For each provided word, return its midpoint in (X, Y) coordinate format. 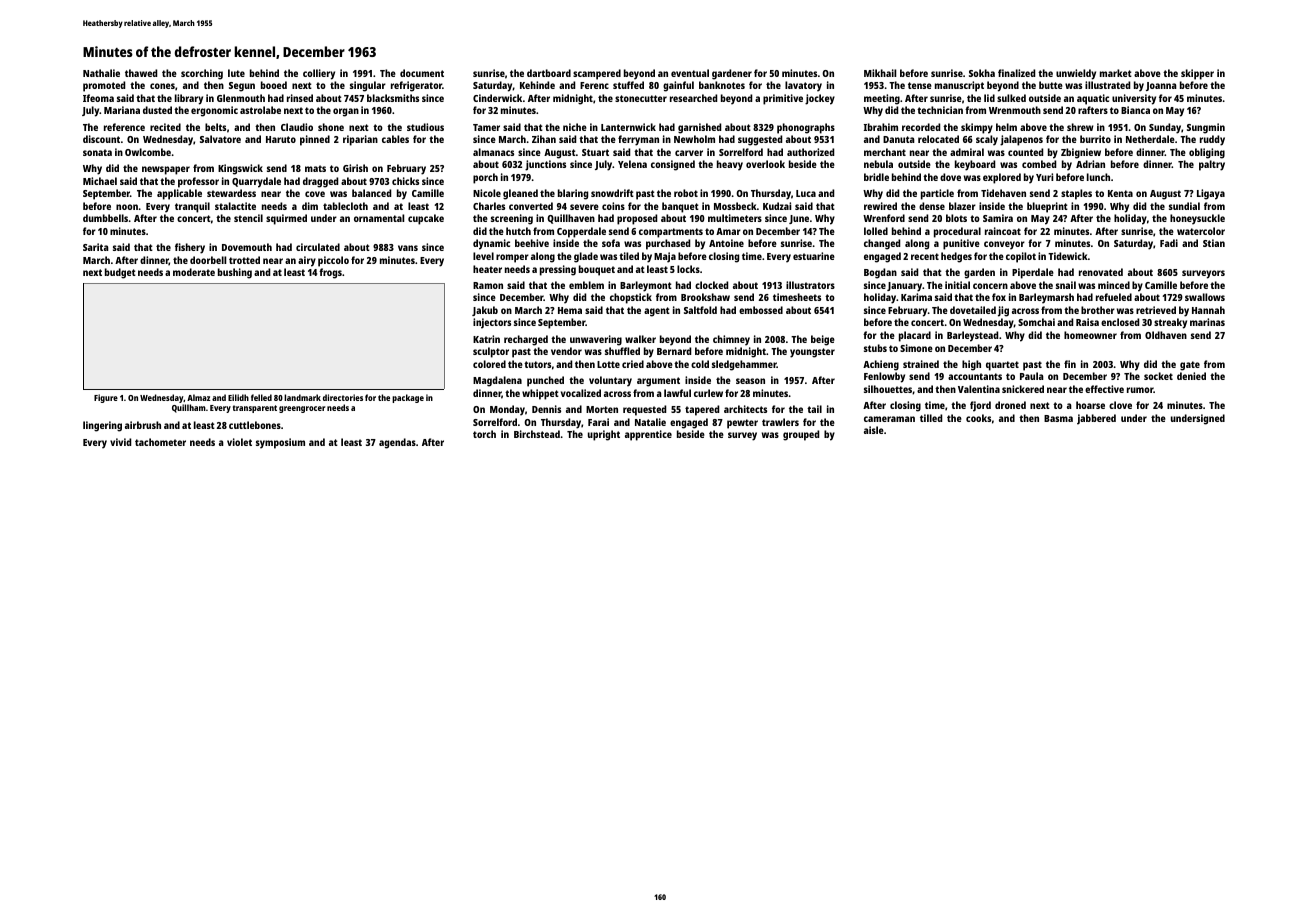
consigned (673, 165)
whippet (540, 394)
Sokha (982, 73)
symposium (280, 443)
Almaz (198, 397)
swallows (1205, 297)
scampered (597, 74)
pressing (558, 270)
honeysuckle (1197, 219)
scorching (202, 74)
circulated (318, 247)
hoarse (1090, 405)
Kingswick (240, 169)
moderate (194, 272)
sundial (1184, 206)
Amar (728, 231)
